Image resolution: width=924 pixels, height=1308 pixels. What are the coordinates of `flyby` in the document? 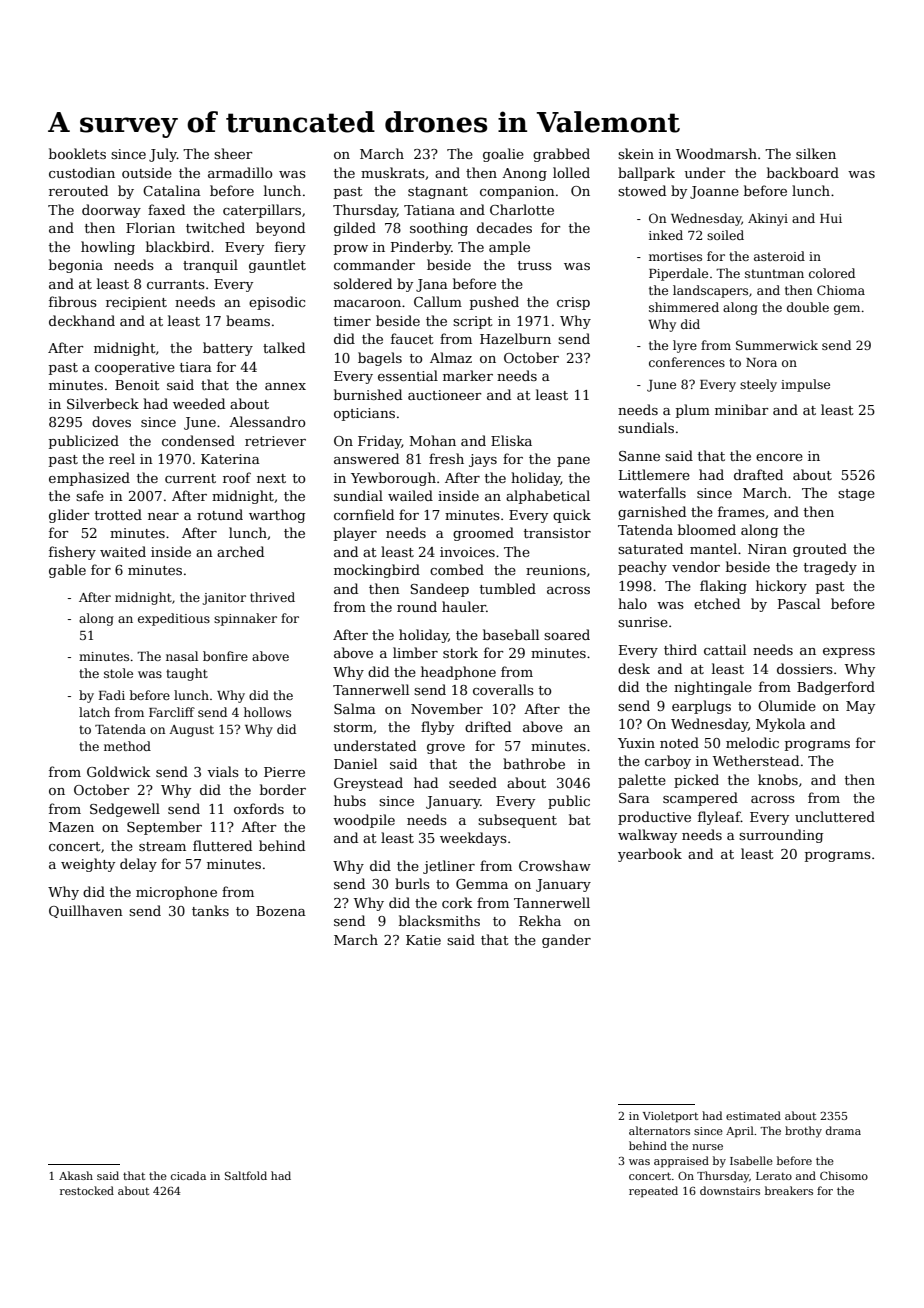 It's located at (437, 728).
